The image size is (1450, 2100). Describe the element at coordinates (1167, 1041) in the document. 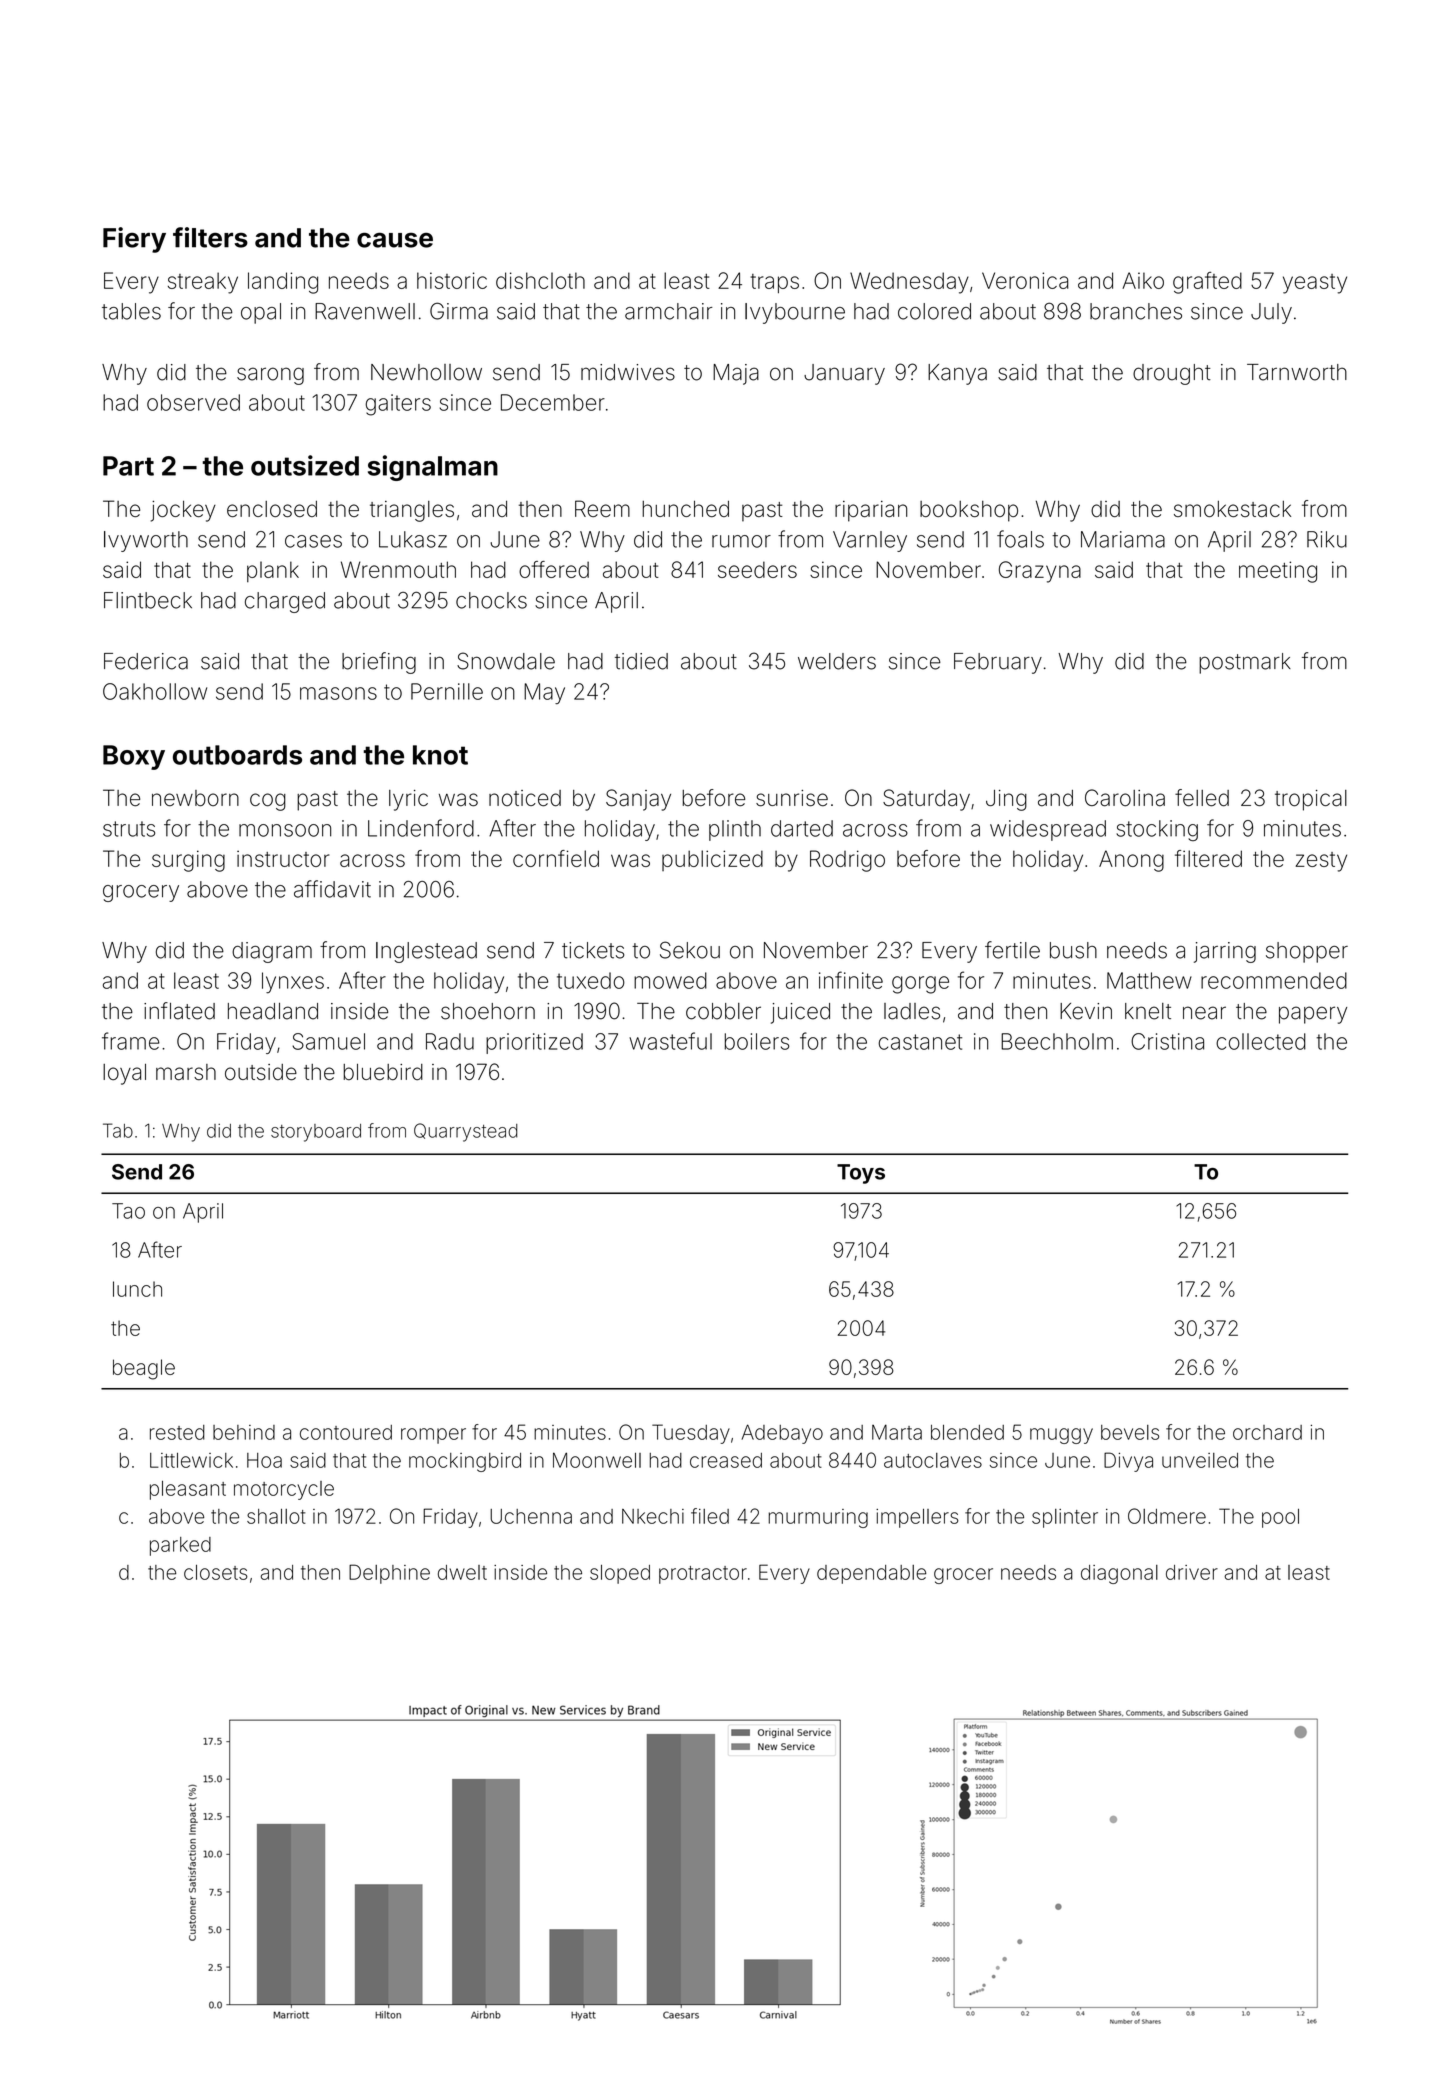

I see `Cristina` at that location.
